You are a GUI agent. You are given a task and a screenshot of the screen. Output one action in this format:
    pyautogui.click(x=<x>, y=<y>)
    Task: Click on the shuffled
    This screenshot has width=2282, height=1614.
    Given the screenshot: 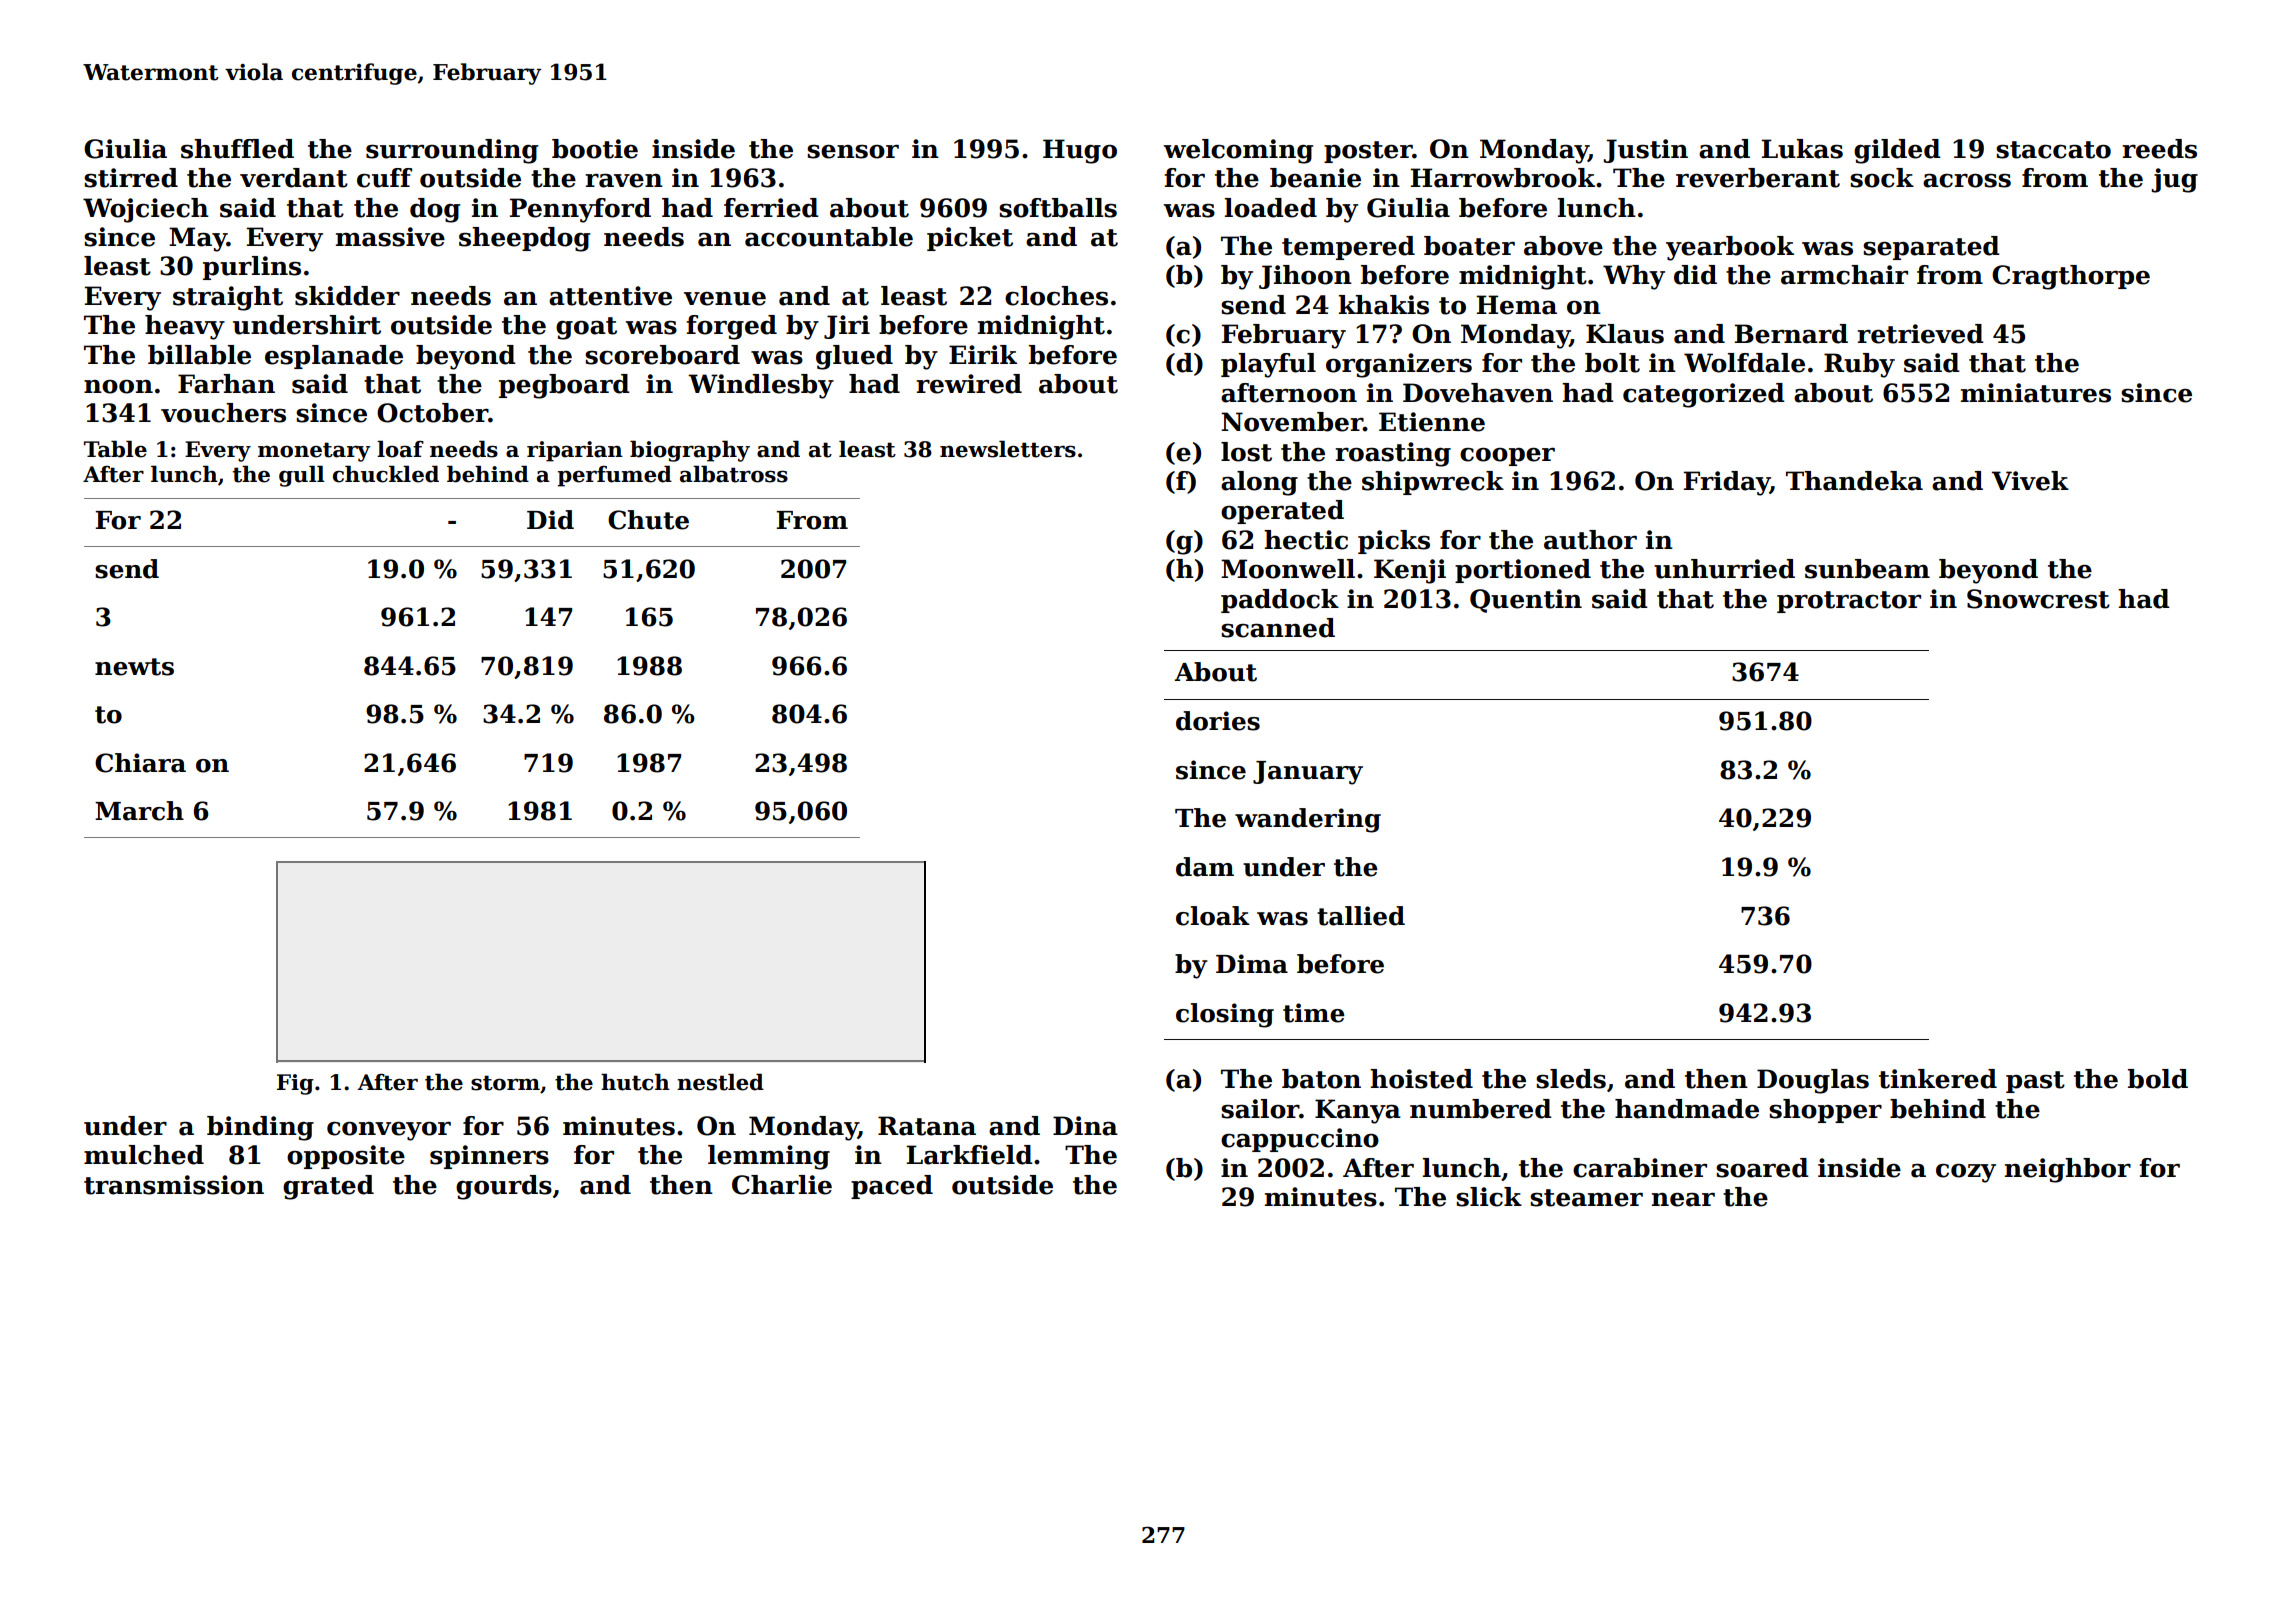 What is the action you would take?
    pyautogui.click(x=237, y=149)
